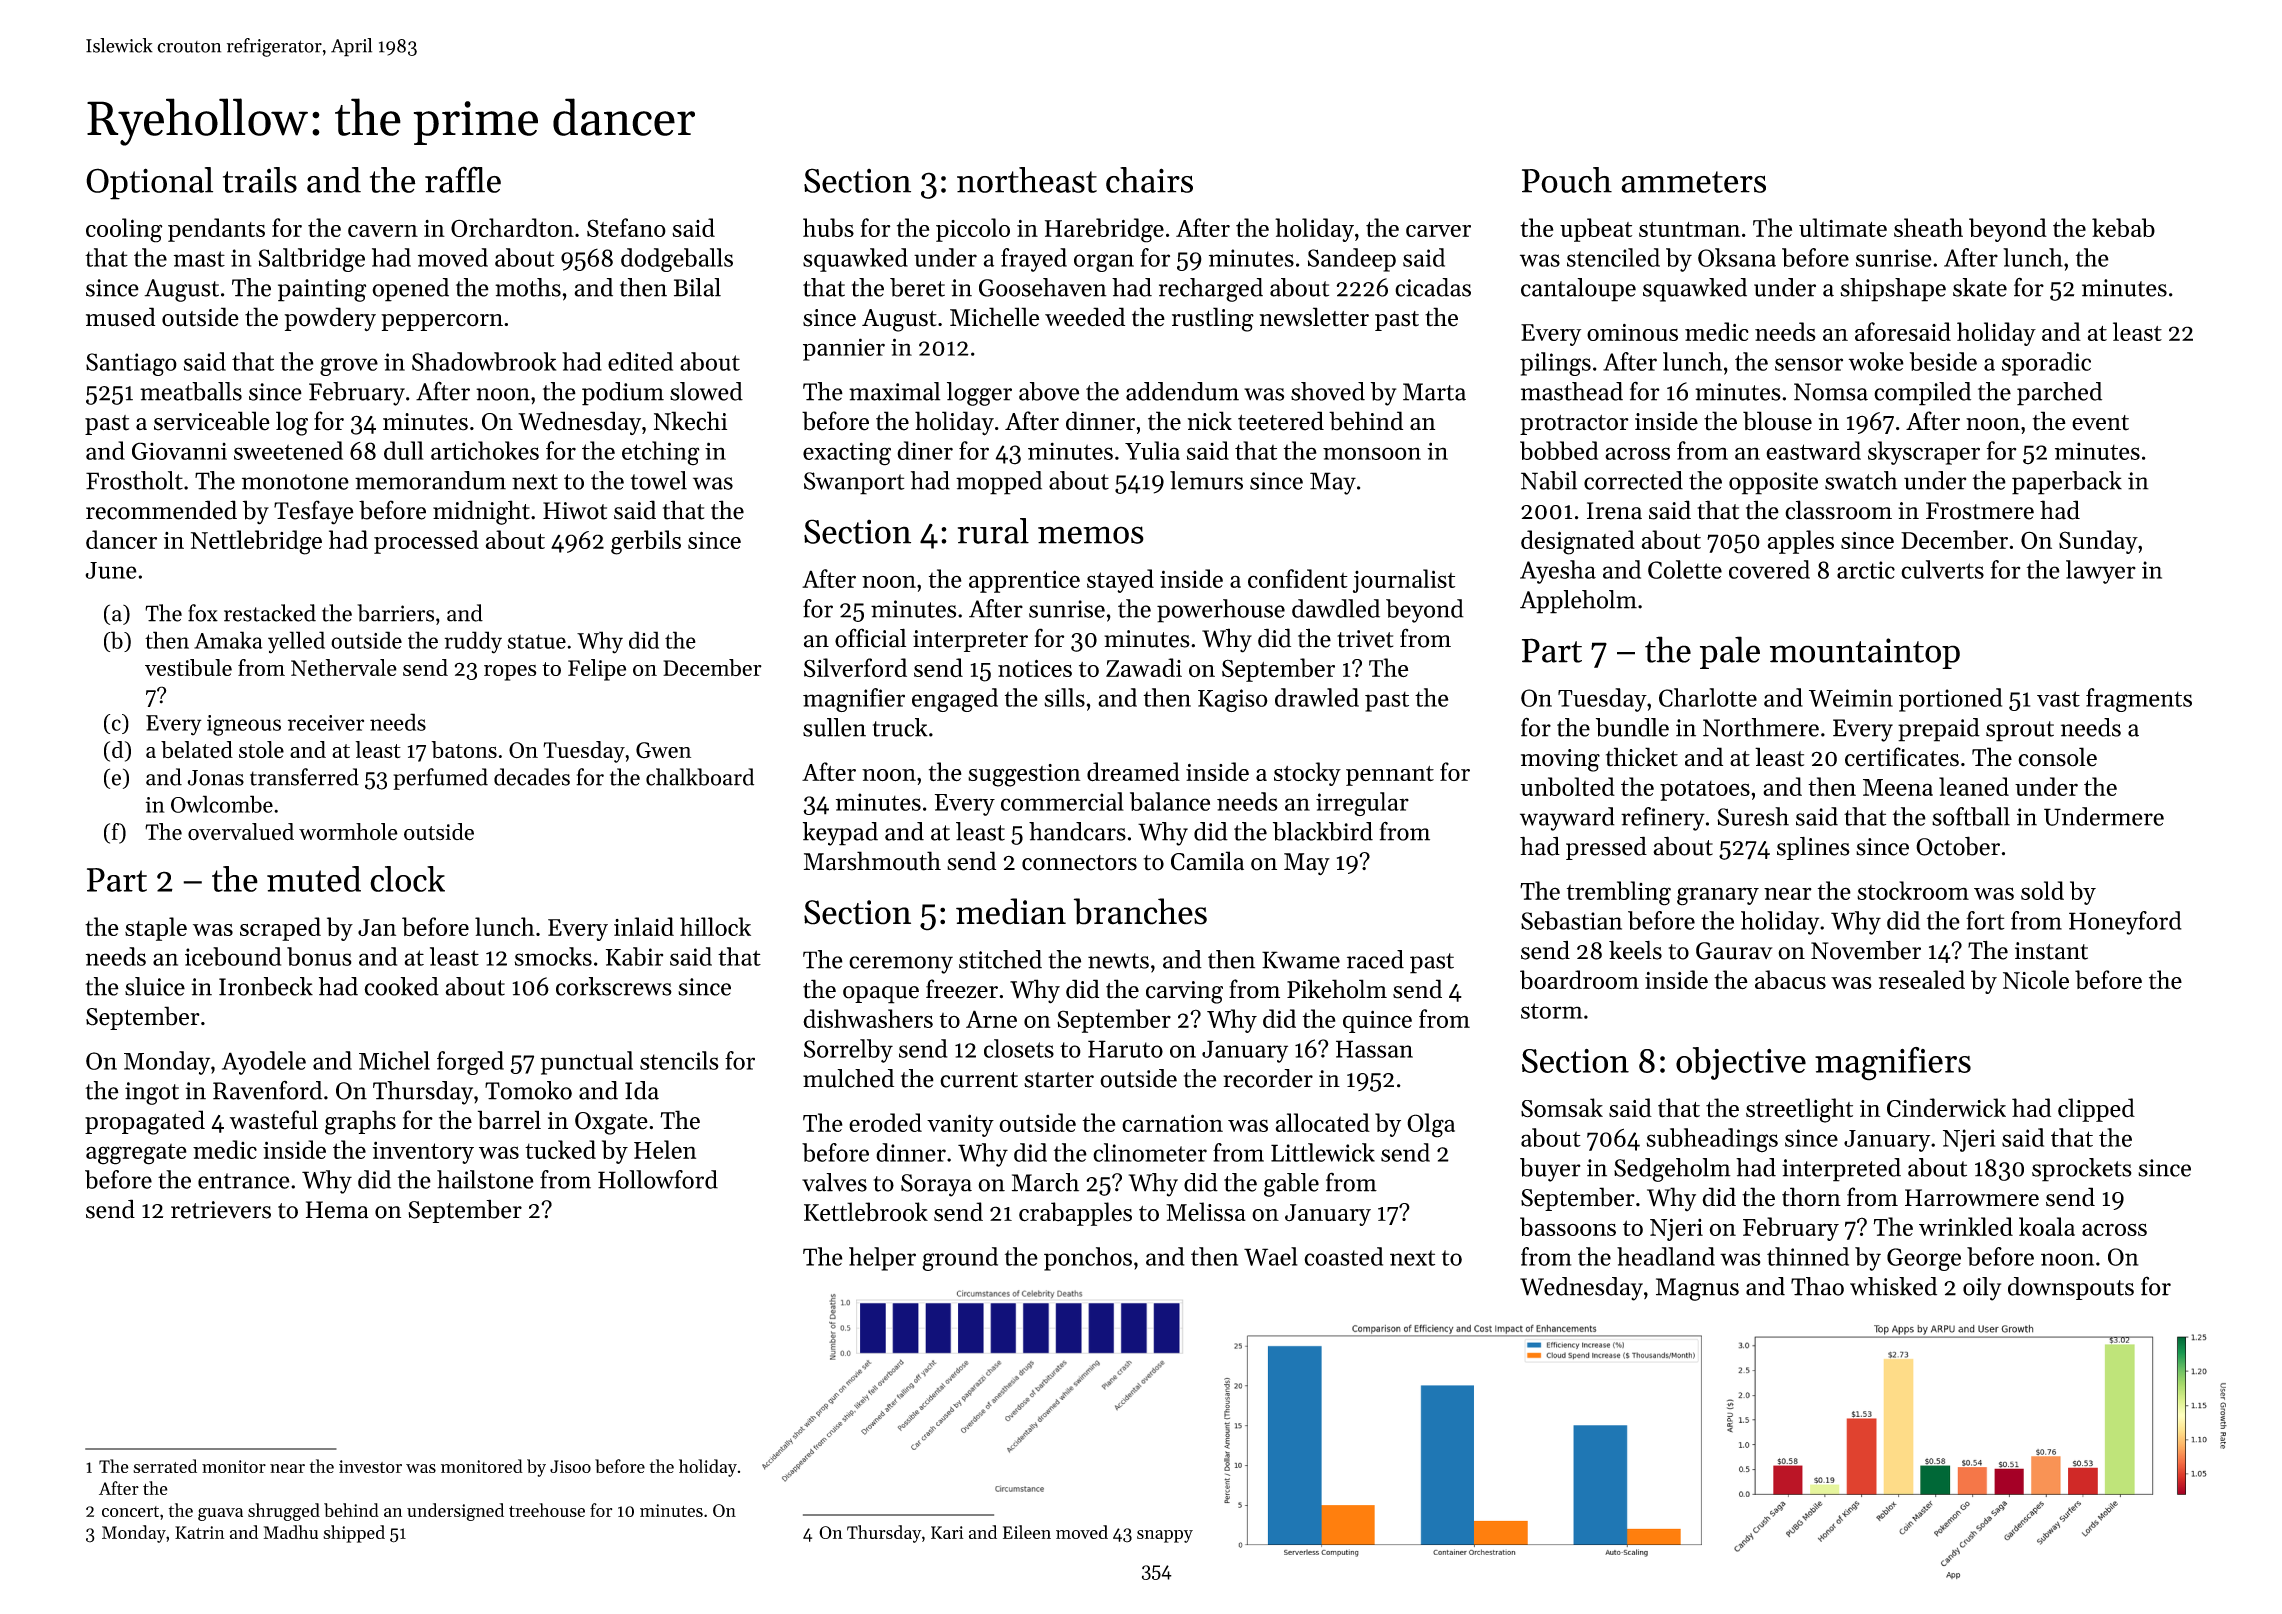 The image size is (2282, 1614). Describe the element at coordinates (1375, 959) in the image. I see `raced` at that location.
